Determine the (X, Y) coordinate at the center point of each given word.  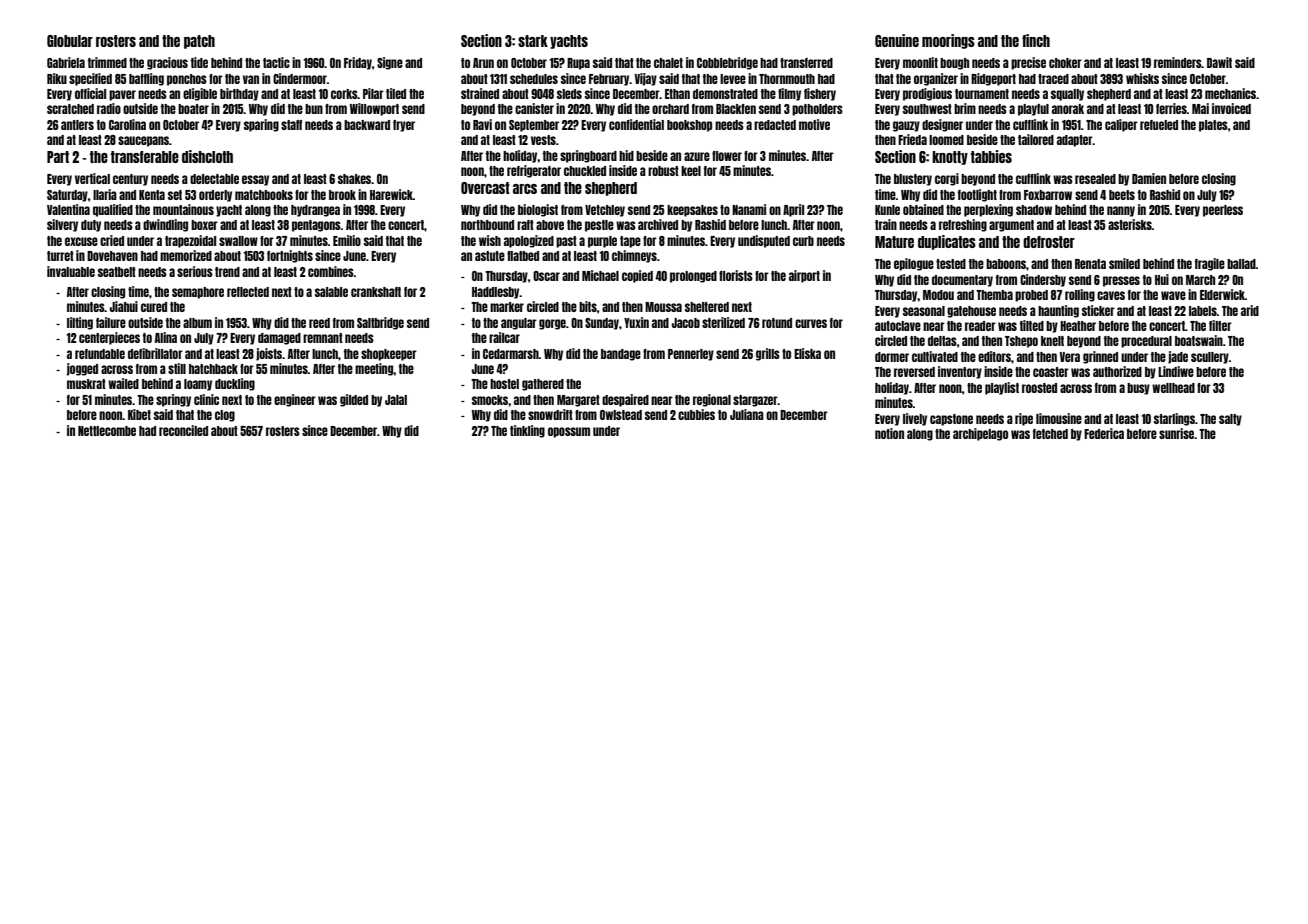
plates (1213, 126)
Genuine (897, 40)
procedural (1146, 342)
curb (803, 241)
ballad (1241, 264)
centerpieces (109, 338)
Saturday (67, 196)
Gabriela (66, 62)
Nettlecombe (107, 431)
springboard (588, 156)
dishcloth (207, 156)
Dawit (1219, 62)
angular (519, 324)
